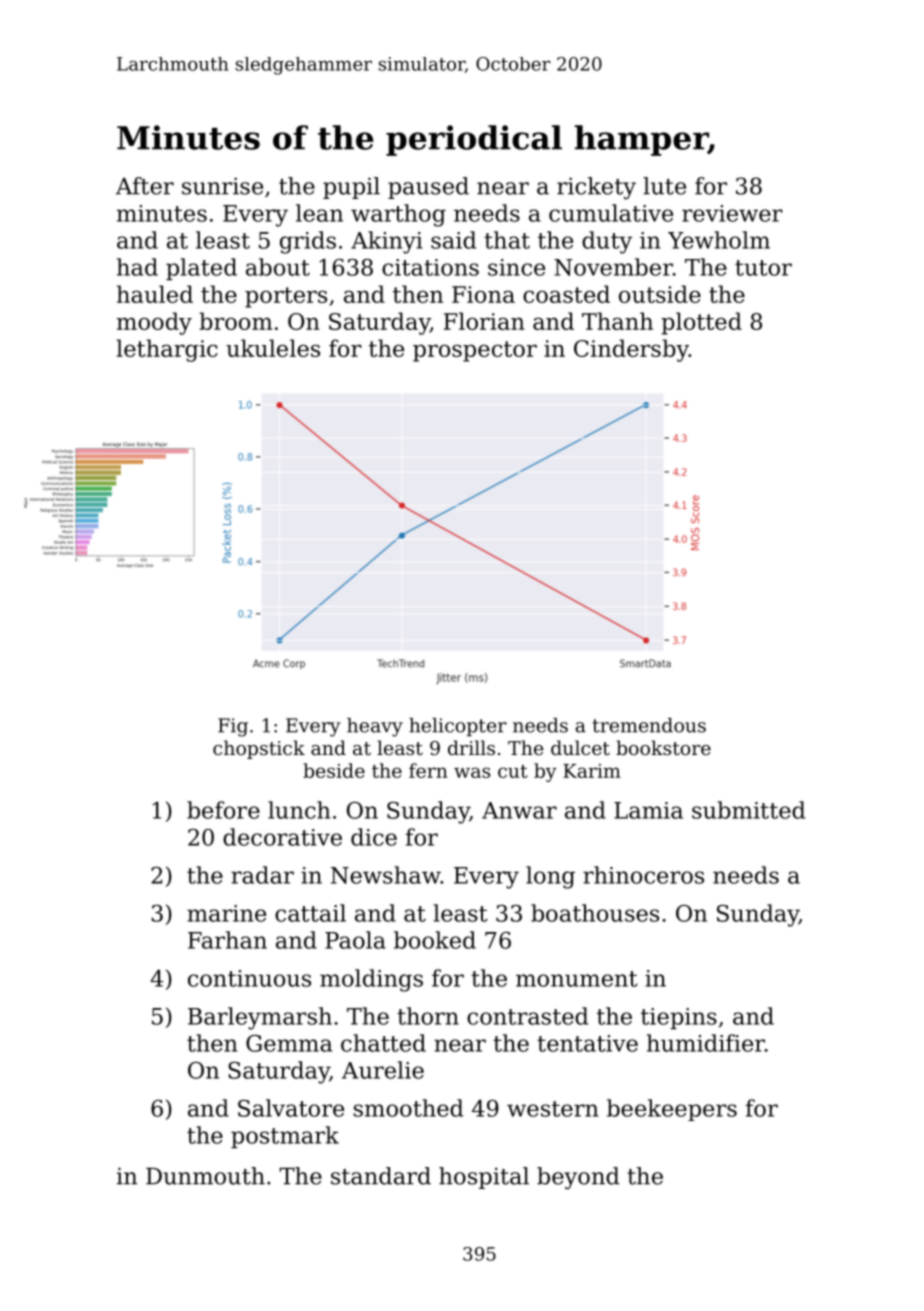 Image resolution: width=924 pixels, height=1311 pixels. Describe the element at coordinates (205, 1176) in the screenshot. I see `Dunmouth` at that location.
